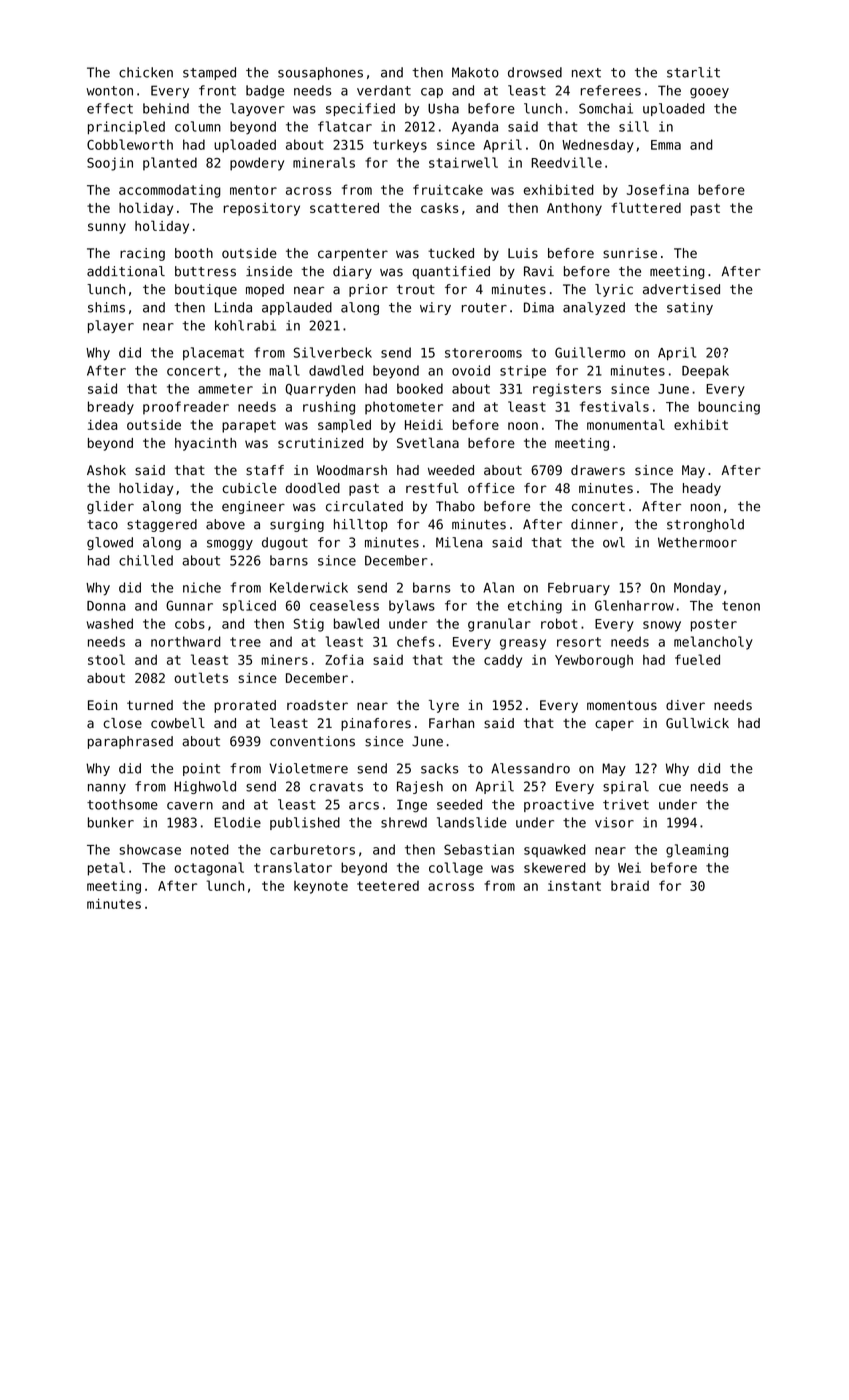  Describe the element at coordinates (690, 308) in the screenshot. I see `satiny` at that location.
